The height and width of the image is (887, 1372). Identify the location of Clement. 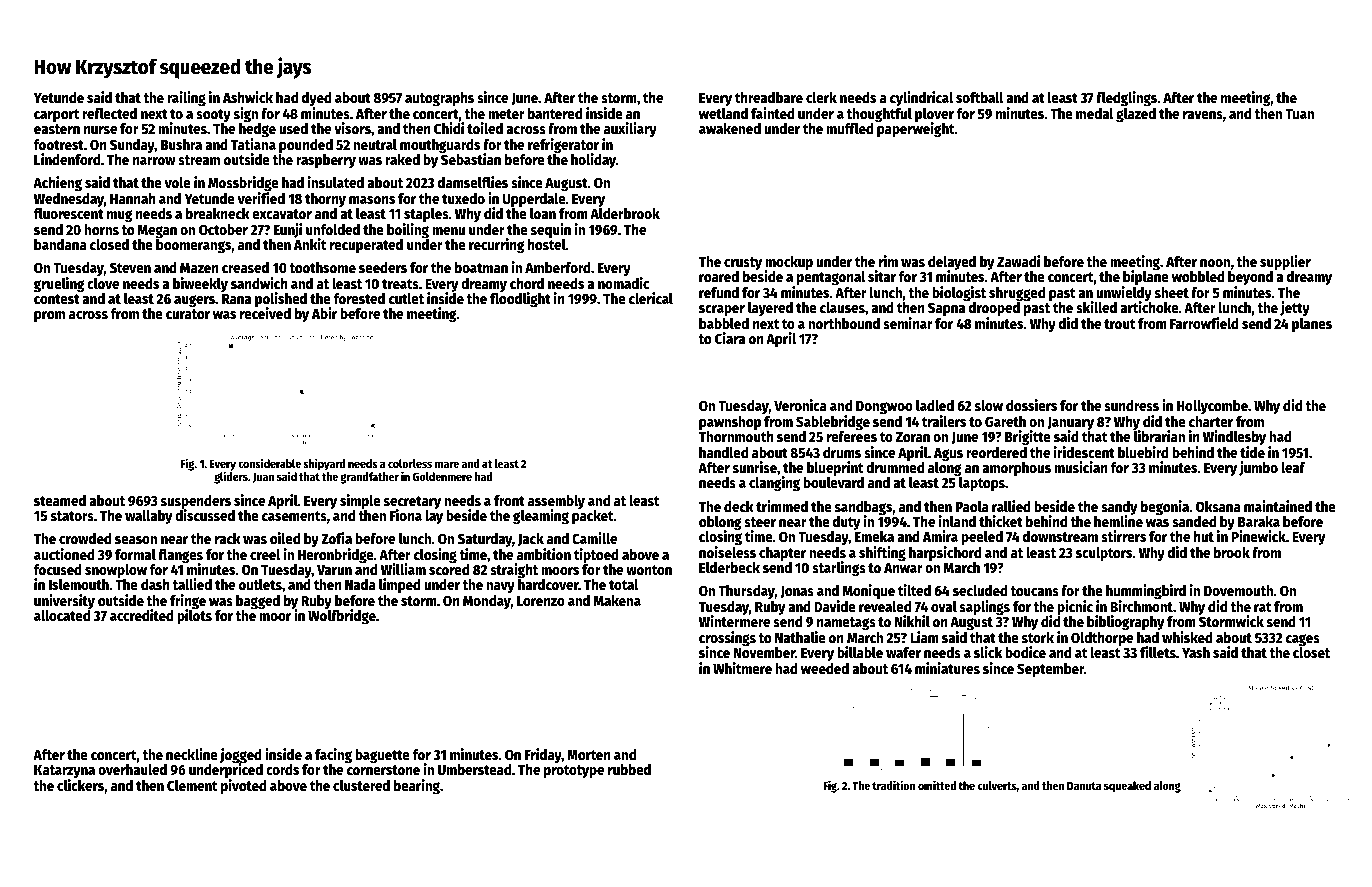
(192, 785).
